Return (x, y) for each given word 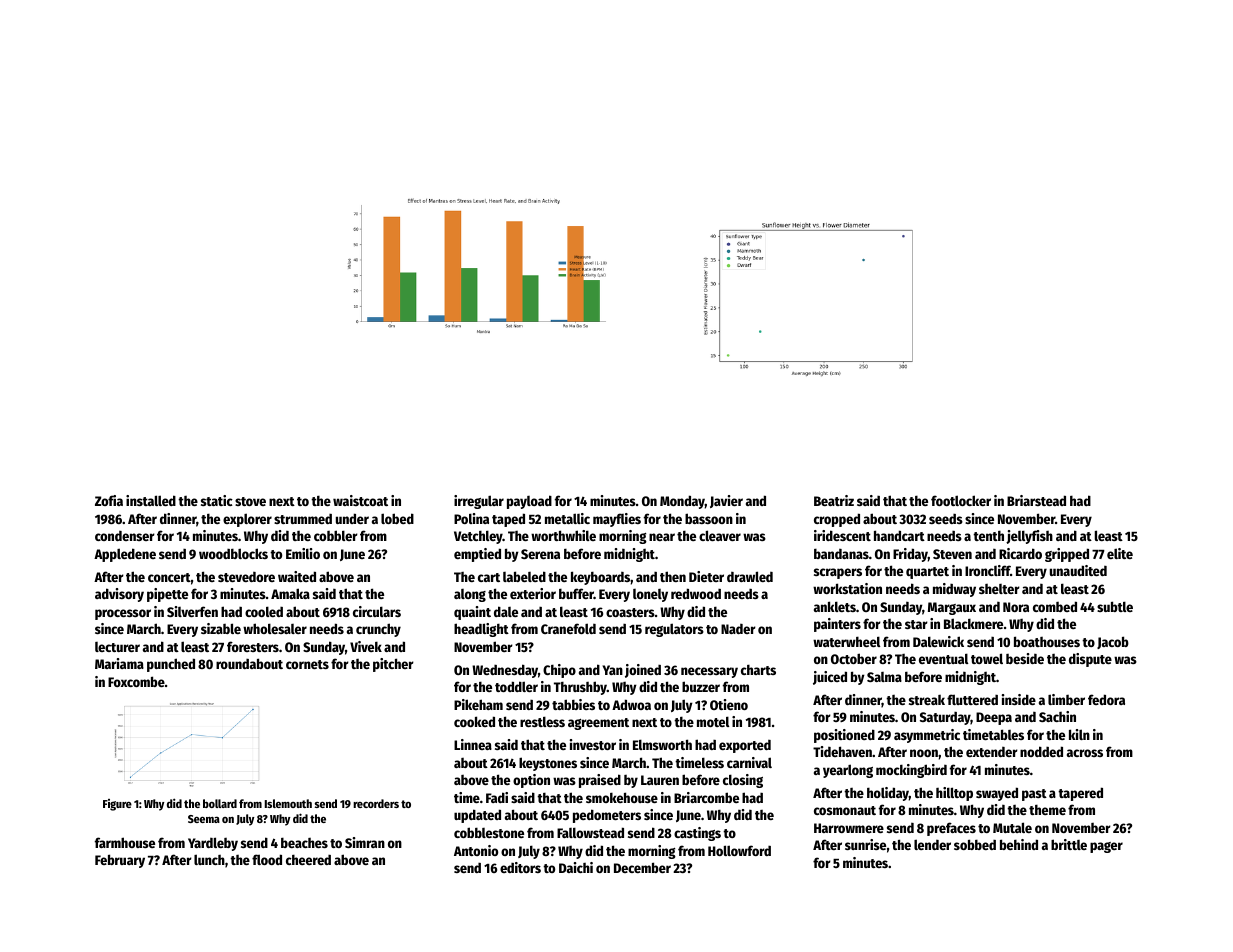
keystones (548, 764)
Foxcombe (136, 681)
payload (529, 502)
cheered (308, 859)
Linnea (473, 744)
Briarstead (1036, 500)
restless (542, 721)
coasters (630, 612)
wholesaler (275, 628)
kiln (1079, 734)
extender (992, 752)
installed (151, 500)
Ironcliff (988, 570)
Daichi (576, 867)
